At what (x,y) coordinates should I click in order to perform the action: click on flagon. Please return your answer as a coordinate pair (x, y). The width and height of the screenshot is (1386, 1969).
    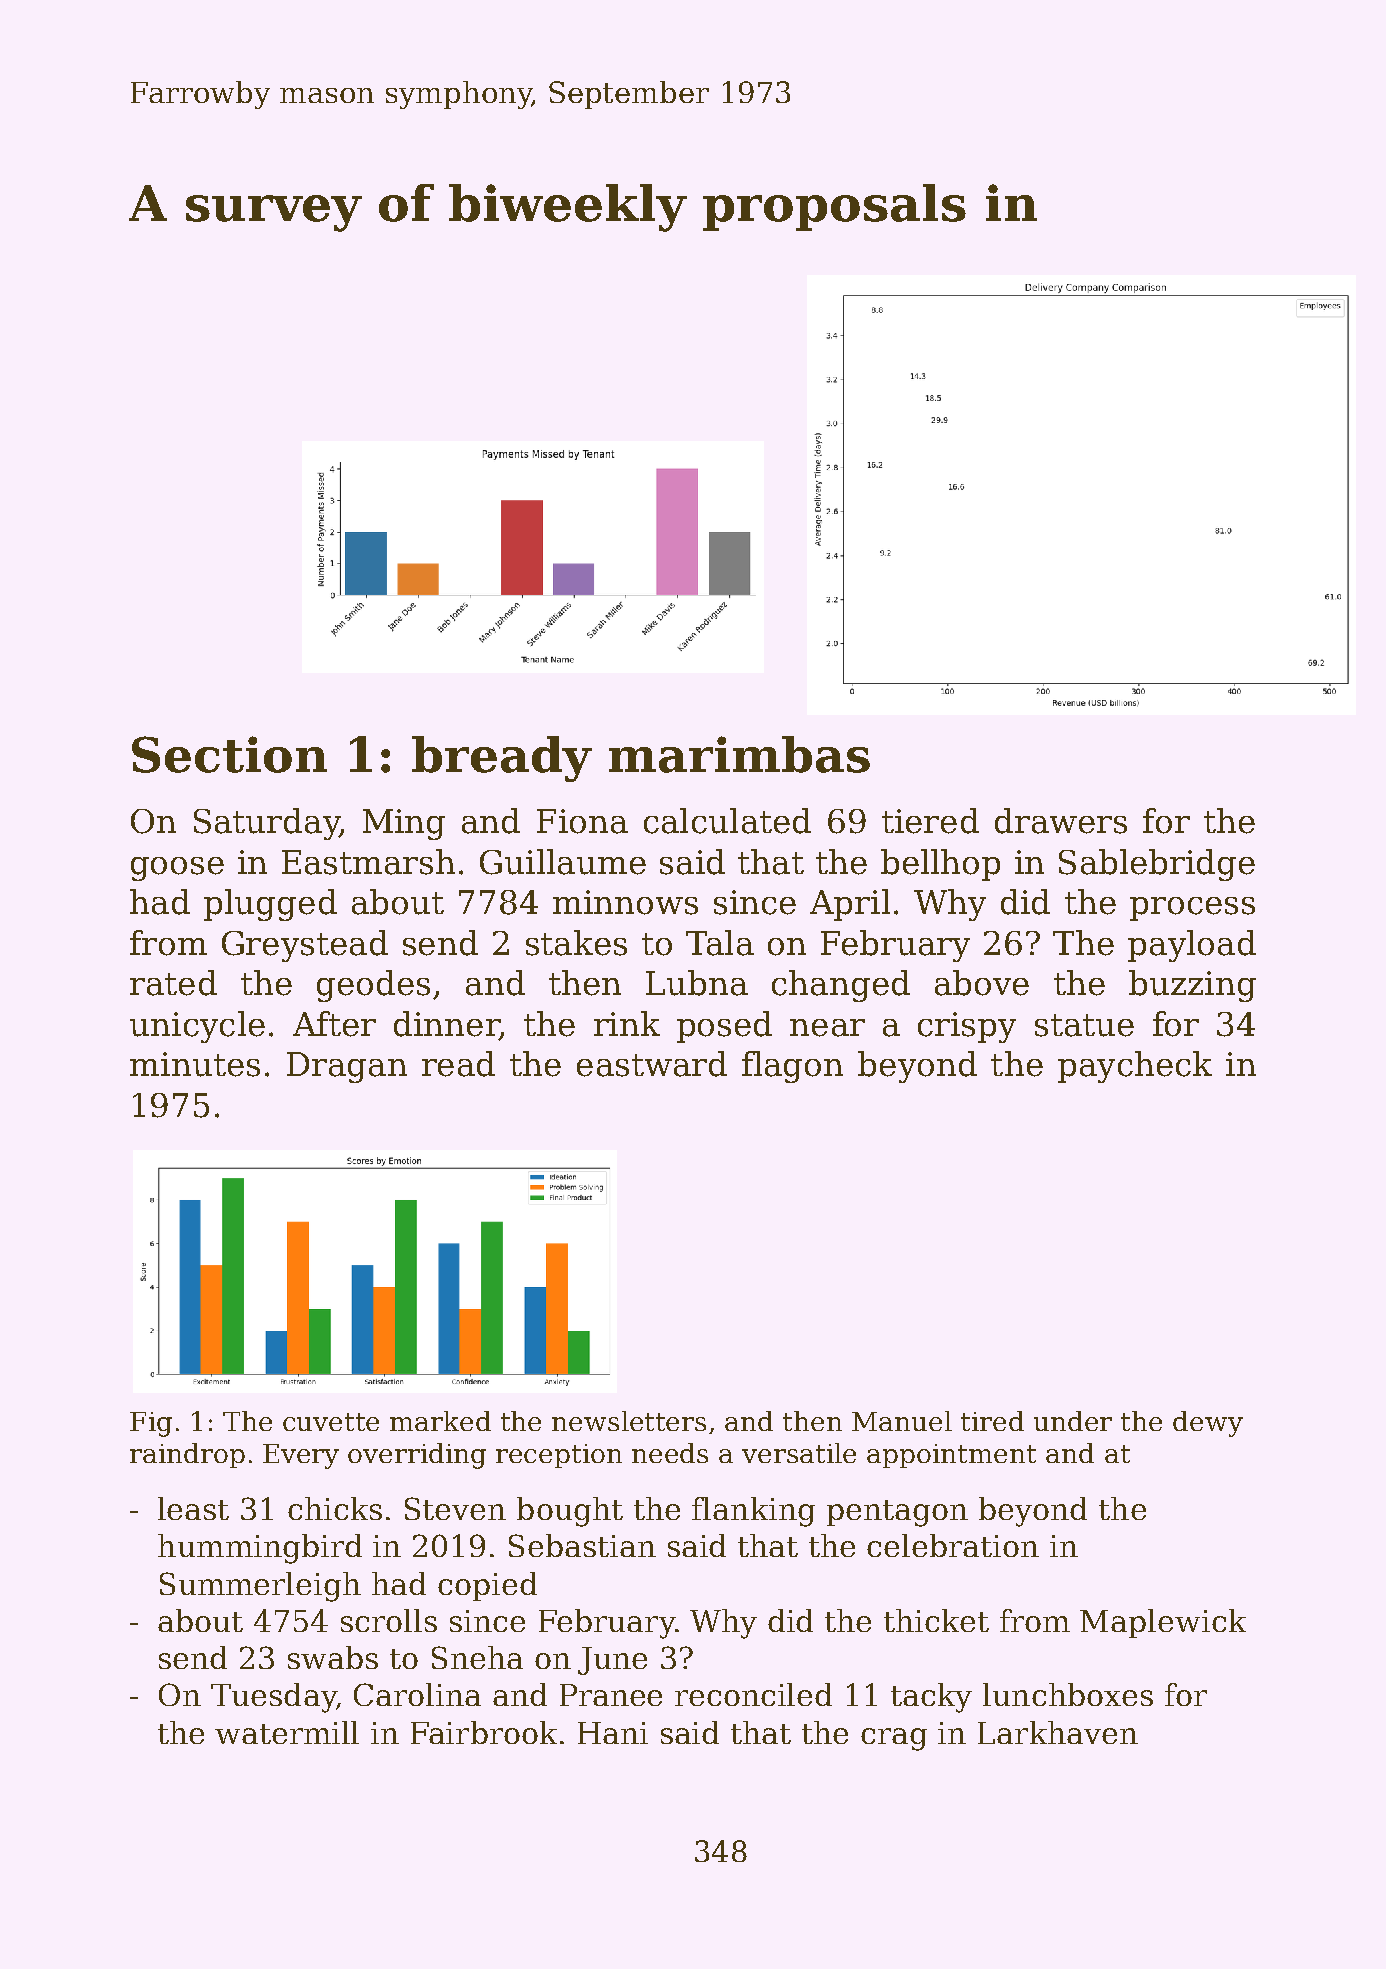
    Looking at the image, I should click on (792, 1067).
